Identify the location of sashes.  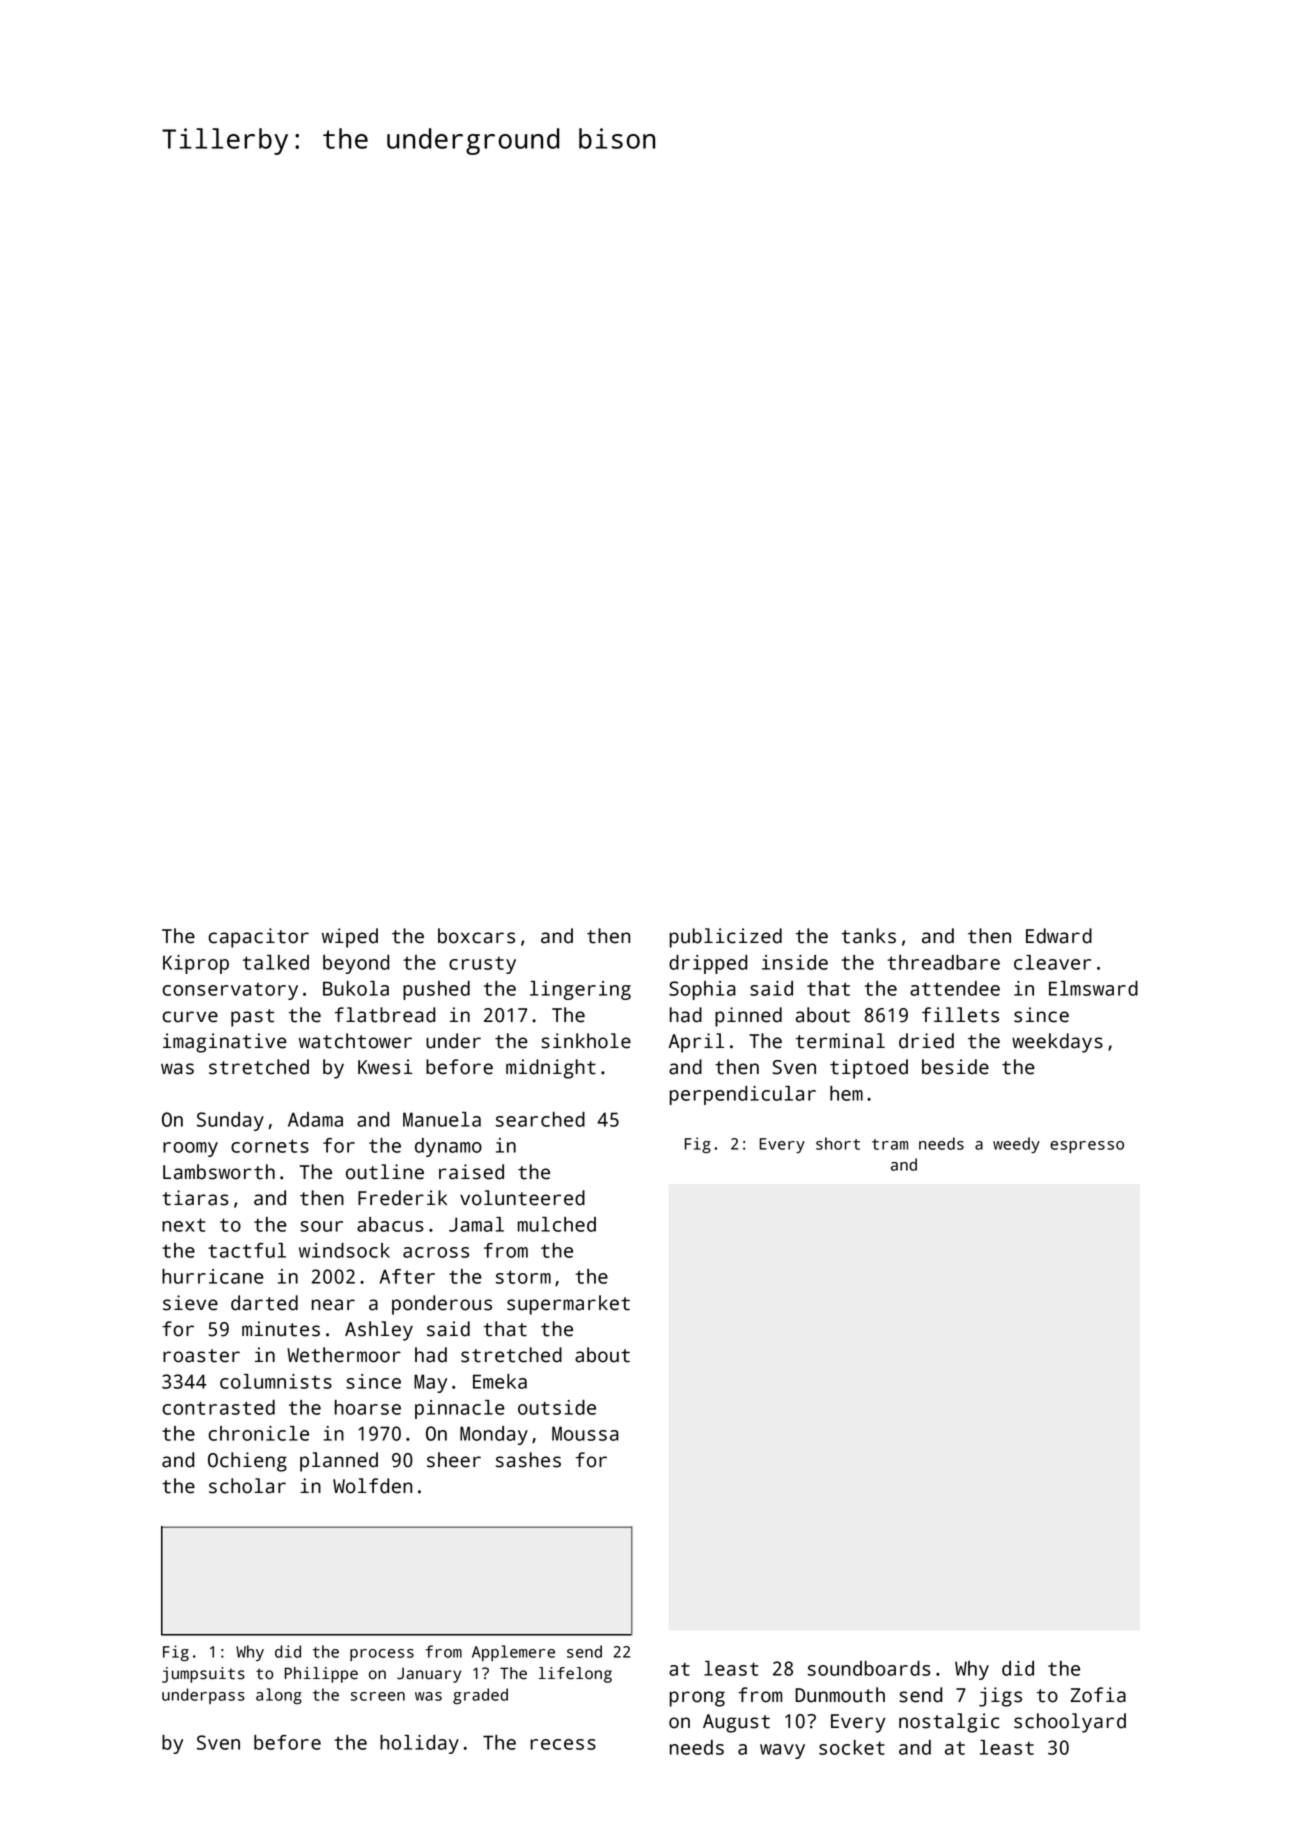
(528, 1460).
